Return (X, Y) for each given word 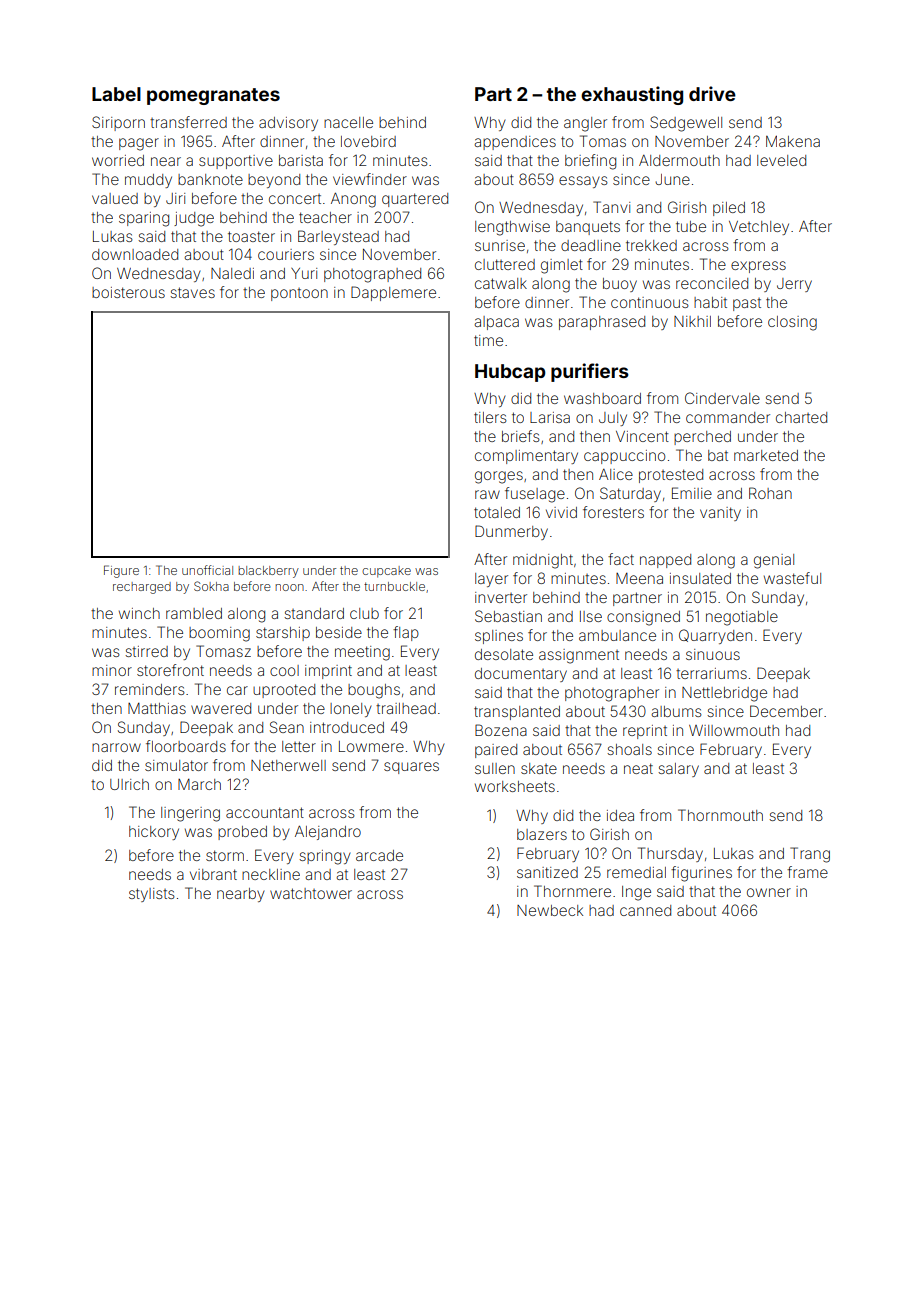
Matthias (157, 708)
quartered (415, 200)
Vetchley (759, 228)
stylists (152, 895)
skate (539, 768)
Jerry (794, 285)
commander (728, 417)
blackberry (268, 572)
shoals (629, 749)
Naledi (232, 273)
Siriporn (118, 123)
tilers (490, 417)
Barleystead (338, 237)
